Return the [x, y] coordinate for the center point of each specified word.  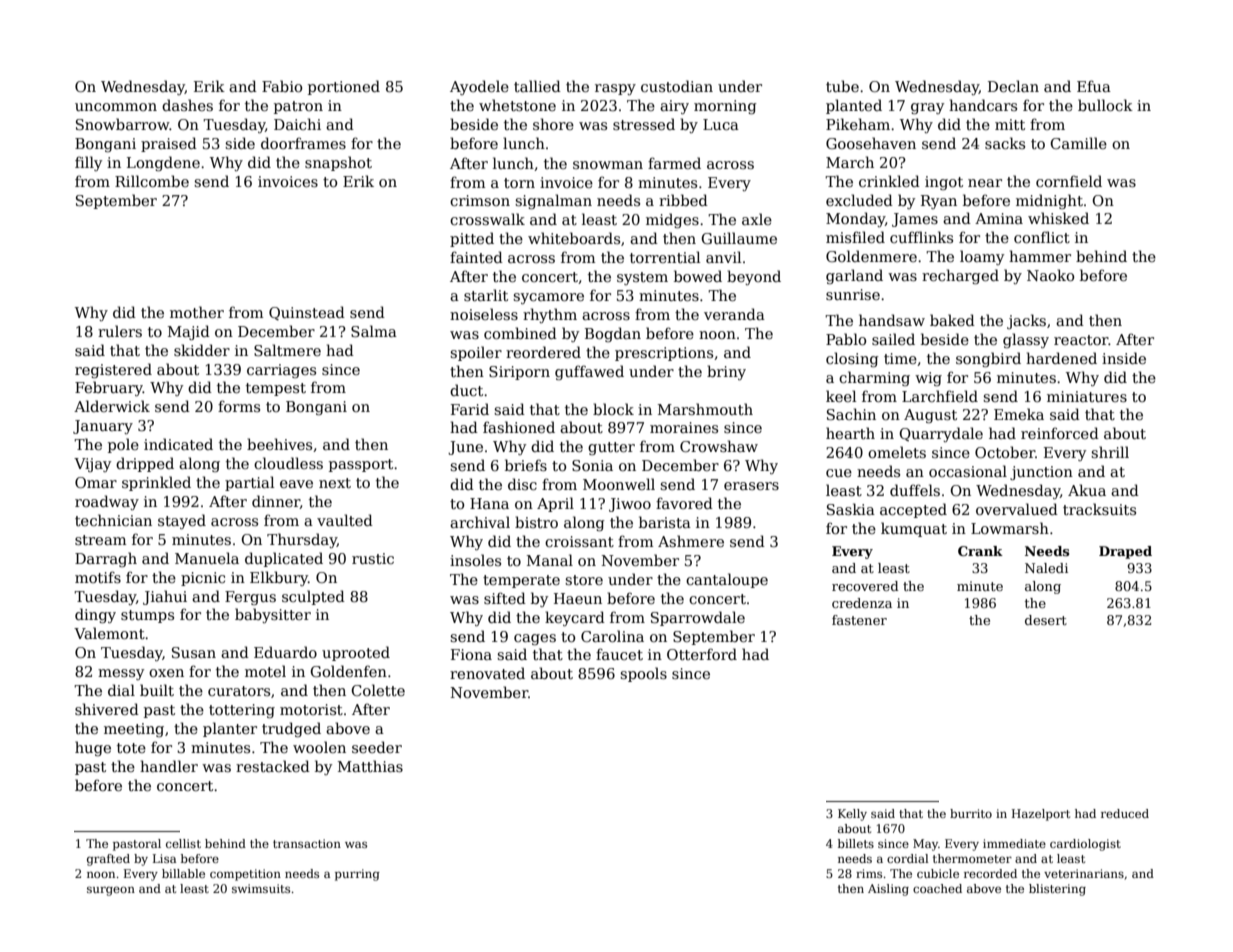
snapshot [338, 163]
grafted [108, 860]
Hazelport [1041, 815]
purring [357, 875]
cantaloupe [727, 580]
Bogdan [613, 334]
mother [197, 312]
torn [519, 183]
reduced [1125, 813]
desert [1046, 620]
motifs [98, 577]
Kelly [852, 815]
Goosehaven [871, 143]
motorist [311, 709]
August [930, 416]
